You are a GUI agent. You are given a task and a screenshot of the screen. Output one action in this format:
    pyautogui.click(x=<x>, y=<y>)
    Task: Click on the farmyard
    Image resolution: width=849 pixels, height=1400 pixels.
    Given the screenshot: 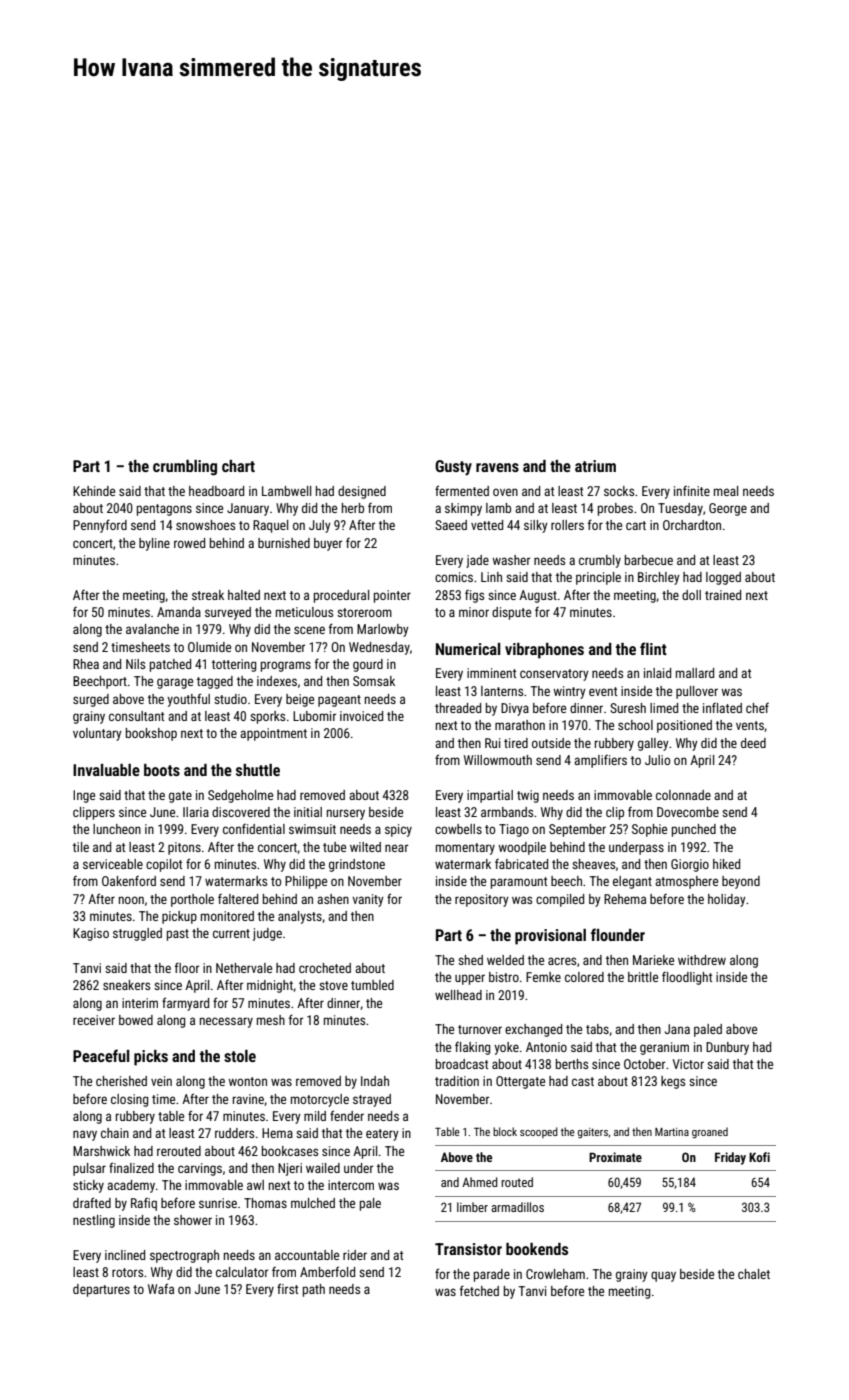 What is the action you would take?
    pyautogui.click(x=185, y=1004)
